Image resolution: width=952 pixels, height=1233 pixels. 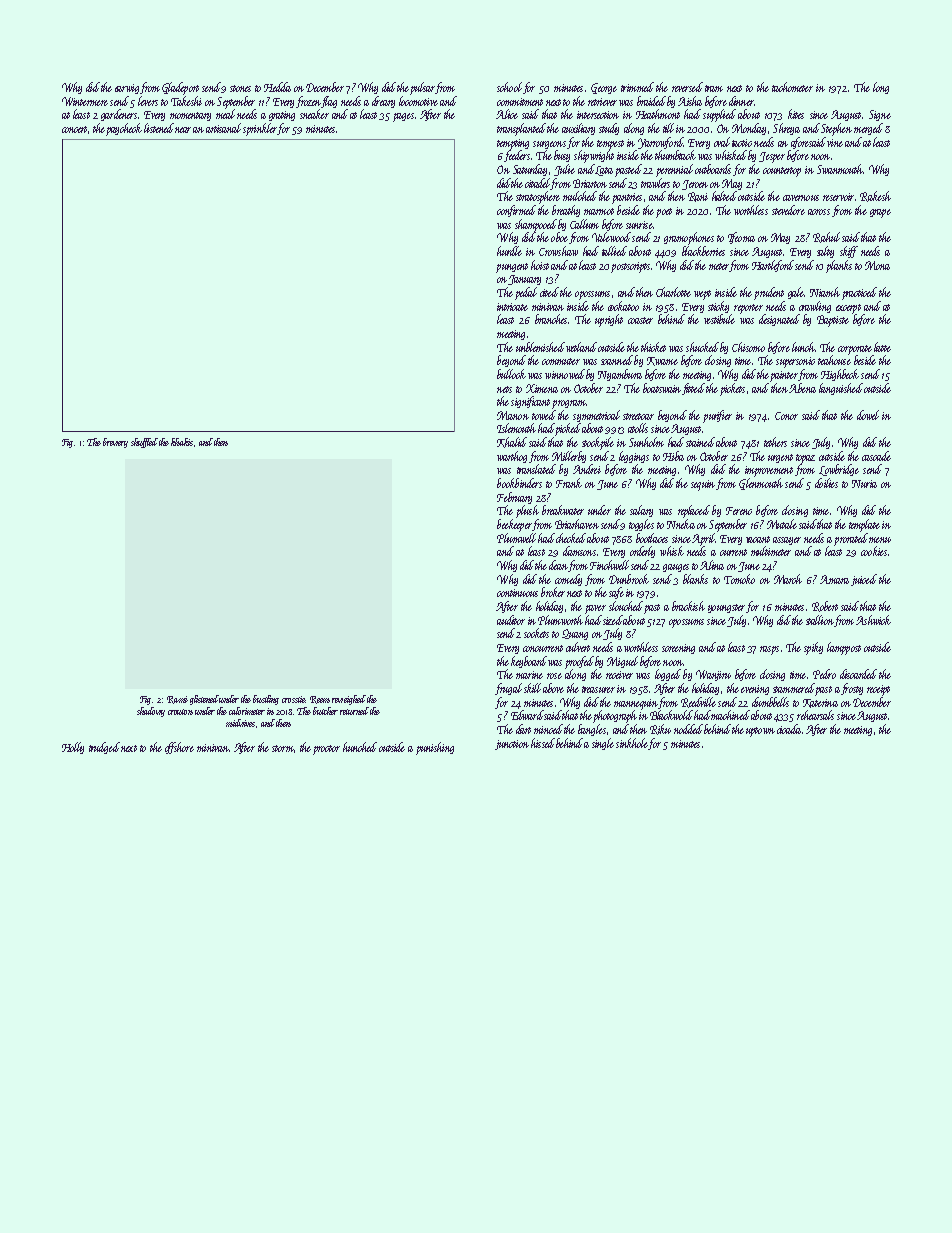 I want to click on oval, so click(x=722, y=142).
